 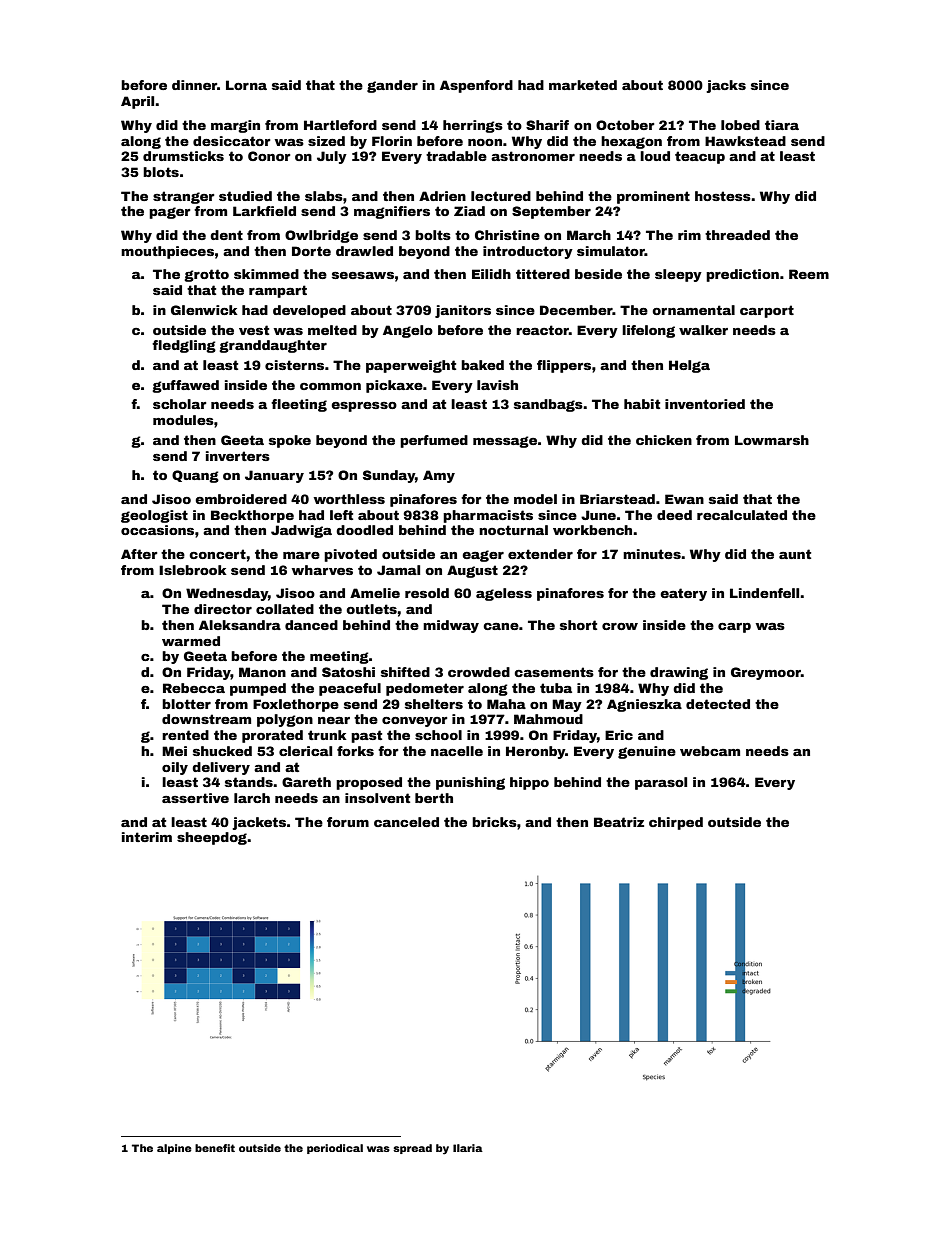 What do you see at coordinates (501, 626) in the document?
I see `cane` at bounding box center [501, 626].
